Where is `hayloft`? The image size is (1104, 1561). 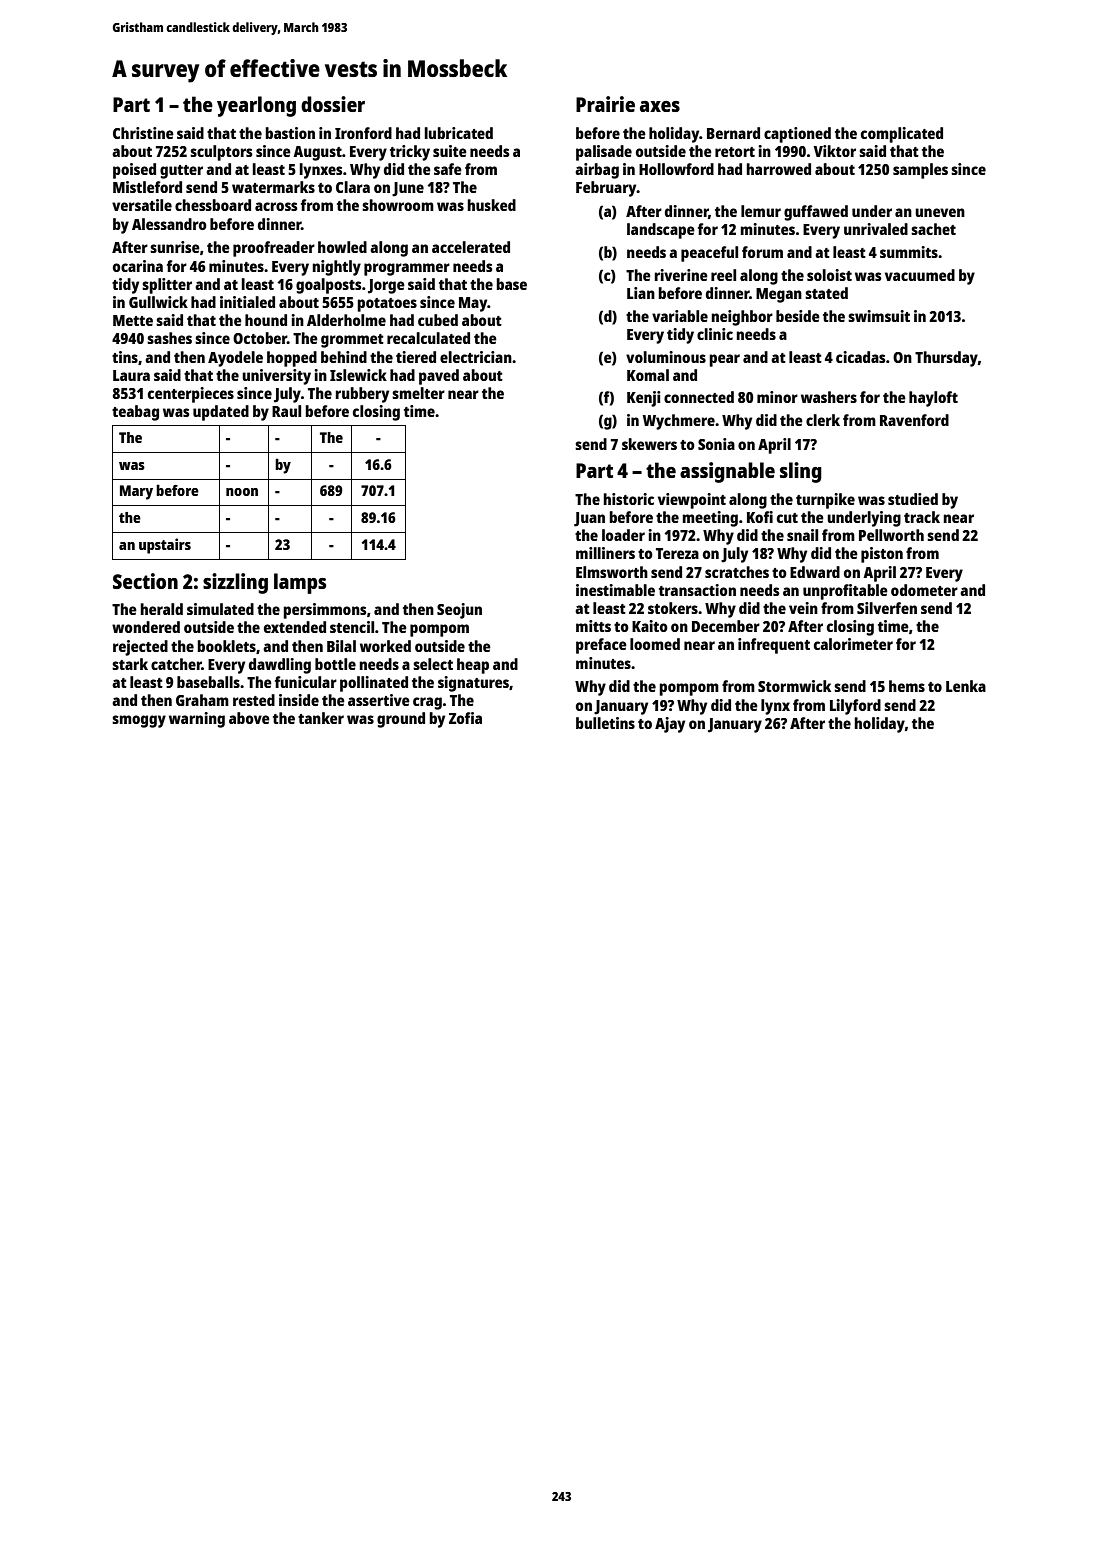 hayloft is located at coordinates (933, 399).
